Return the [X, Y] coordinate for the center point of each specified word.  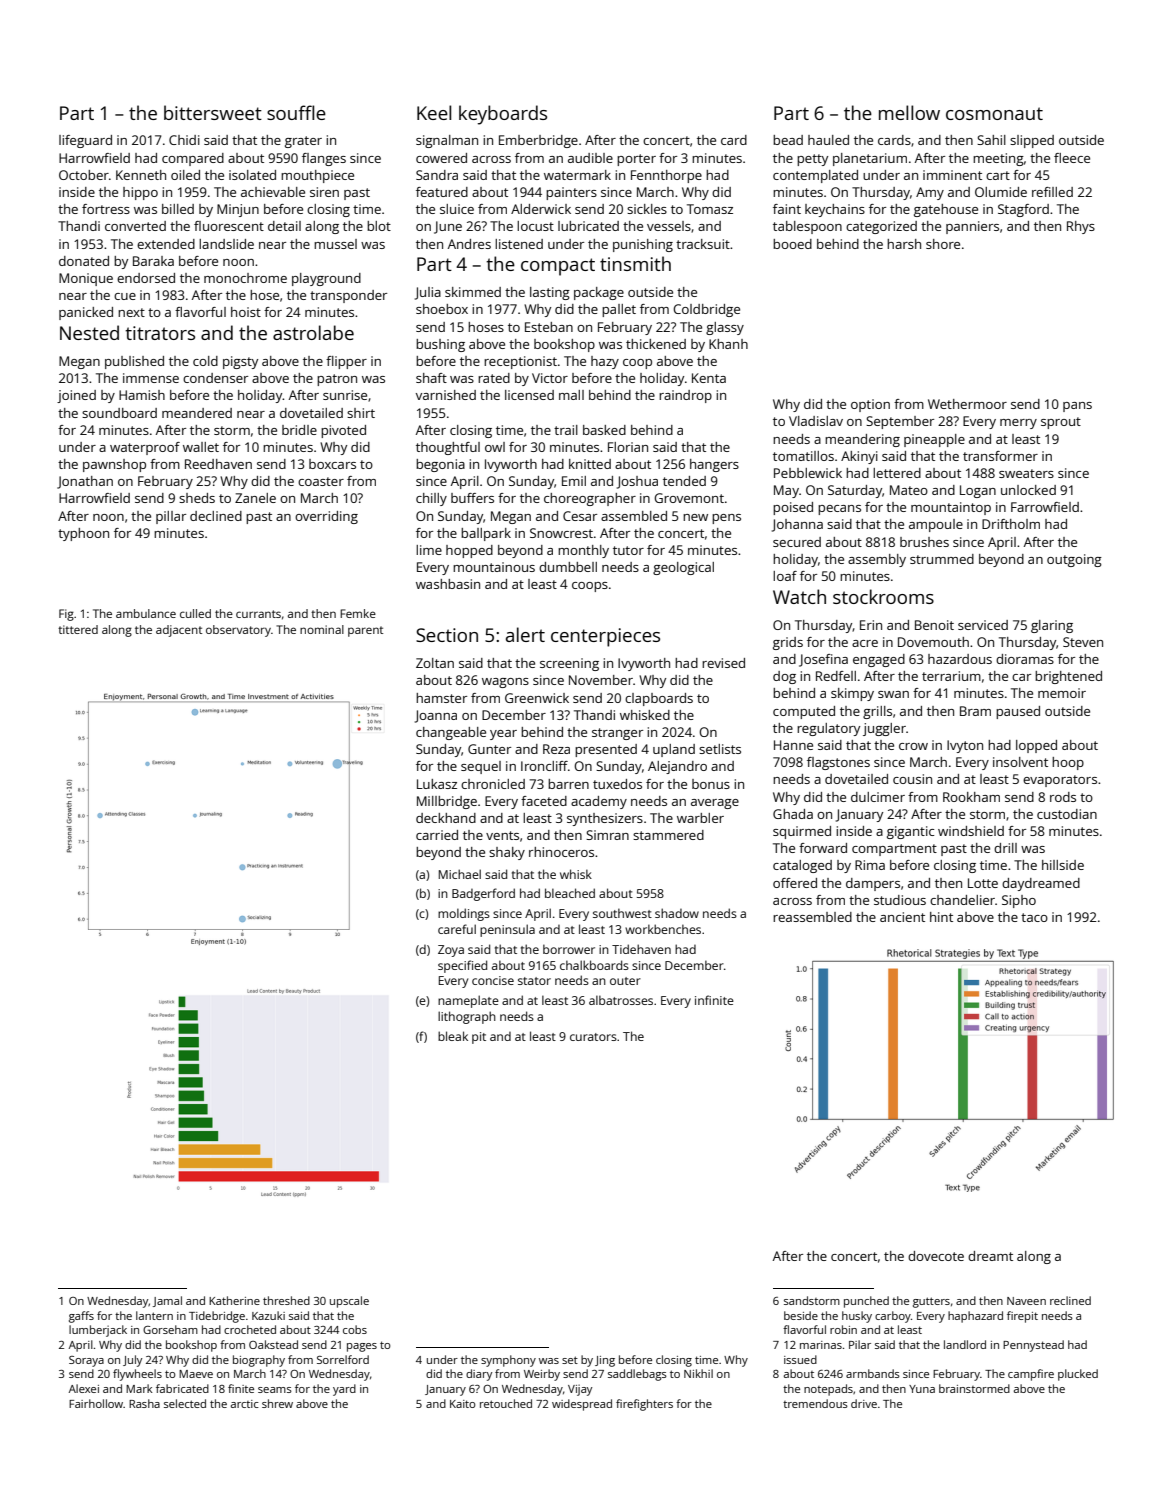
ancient [902, 917]
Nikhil [698, 1373]
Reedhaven [218, 464]
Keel [434, 112]
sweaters [1026, 473]
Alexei [84, 1388]
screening [569, 664]
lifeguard [85, 141]
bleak [453, 1036]
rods [1063, 797]
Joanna [436, 716]
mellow [909, 112]
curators [593, 1037]
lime [429, 550]
